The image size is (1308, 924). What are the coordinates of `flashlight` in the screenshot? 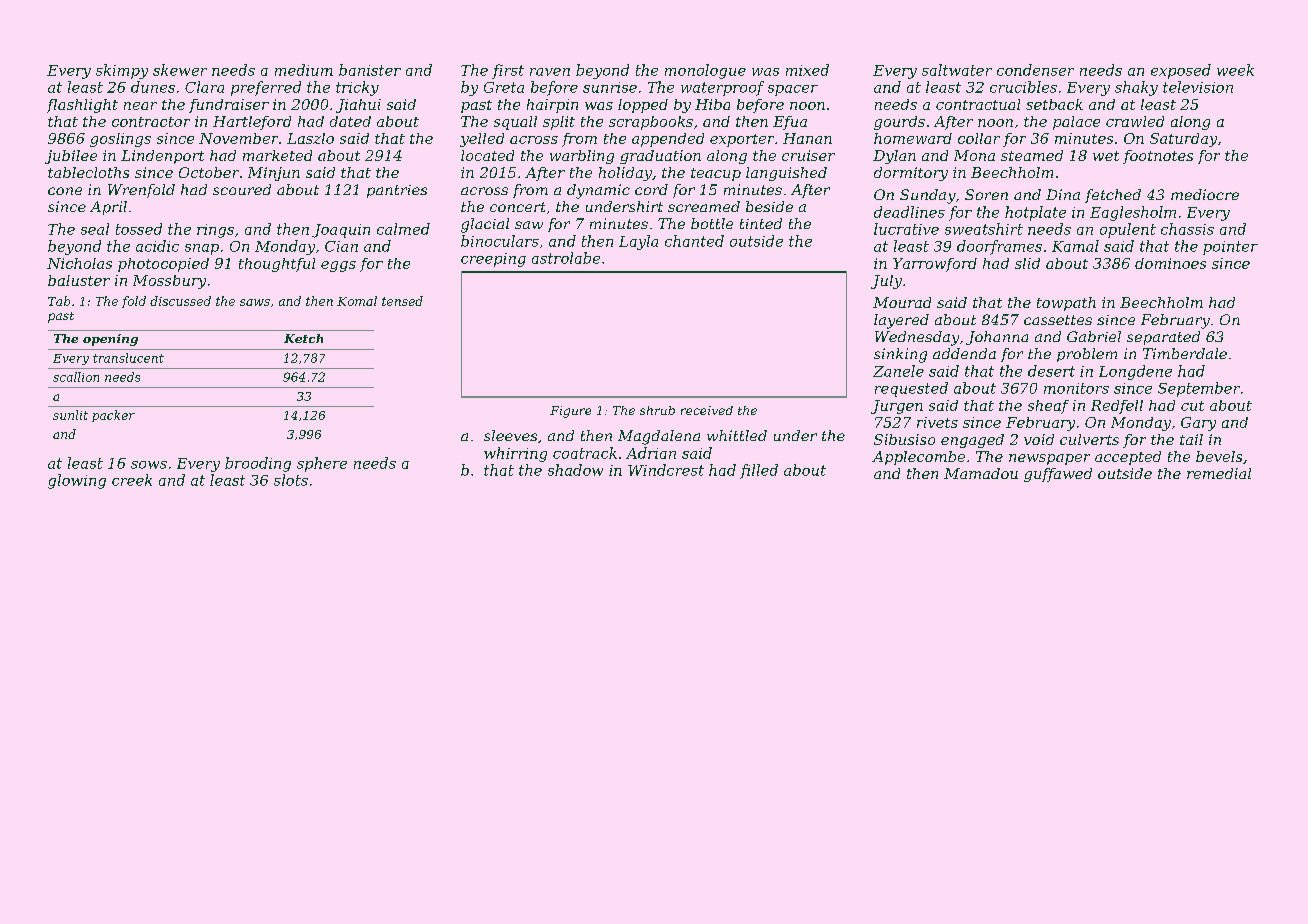 It's located at (82, 106).
